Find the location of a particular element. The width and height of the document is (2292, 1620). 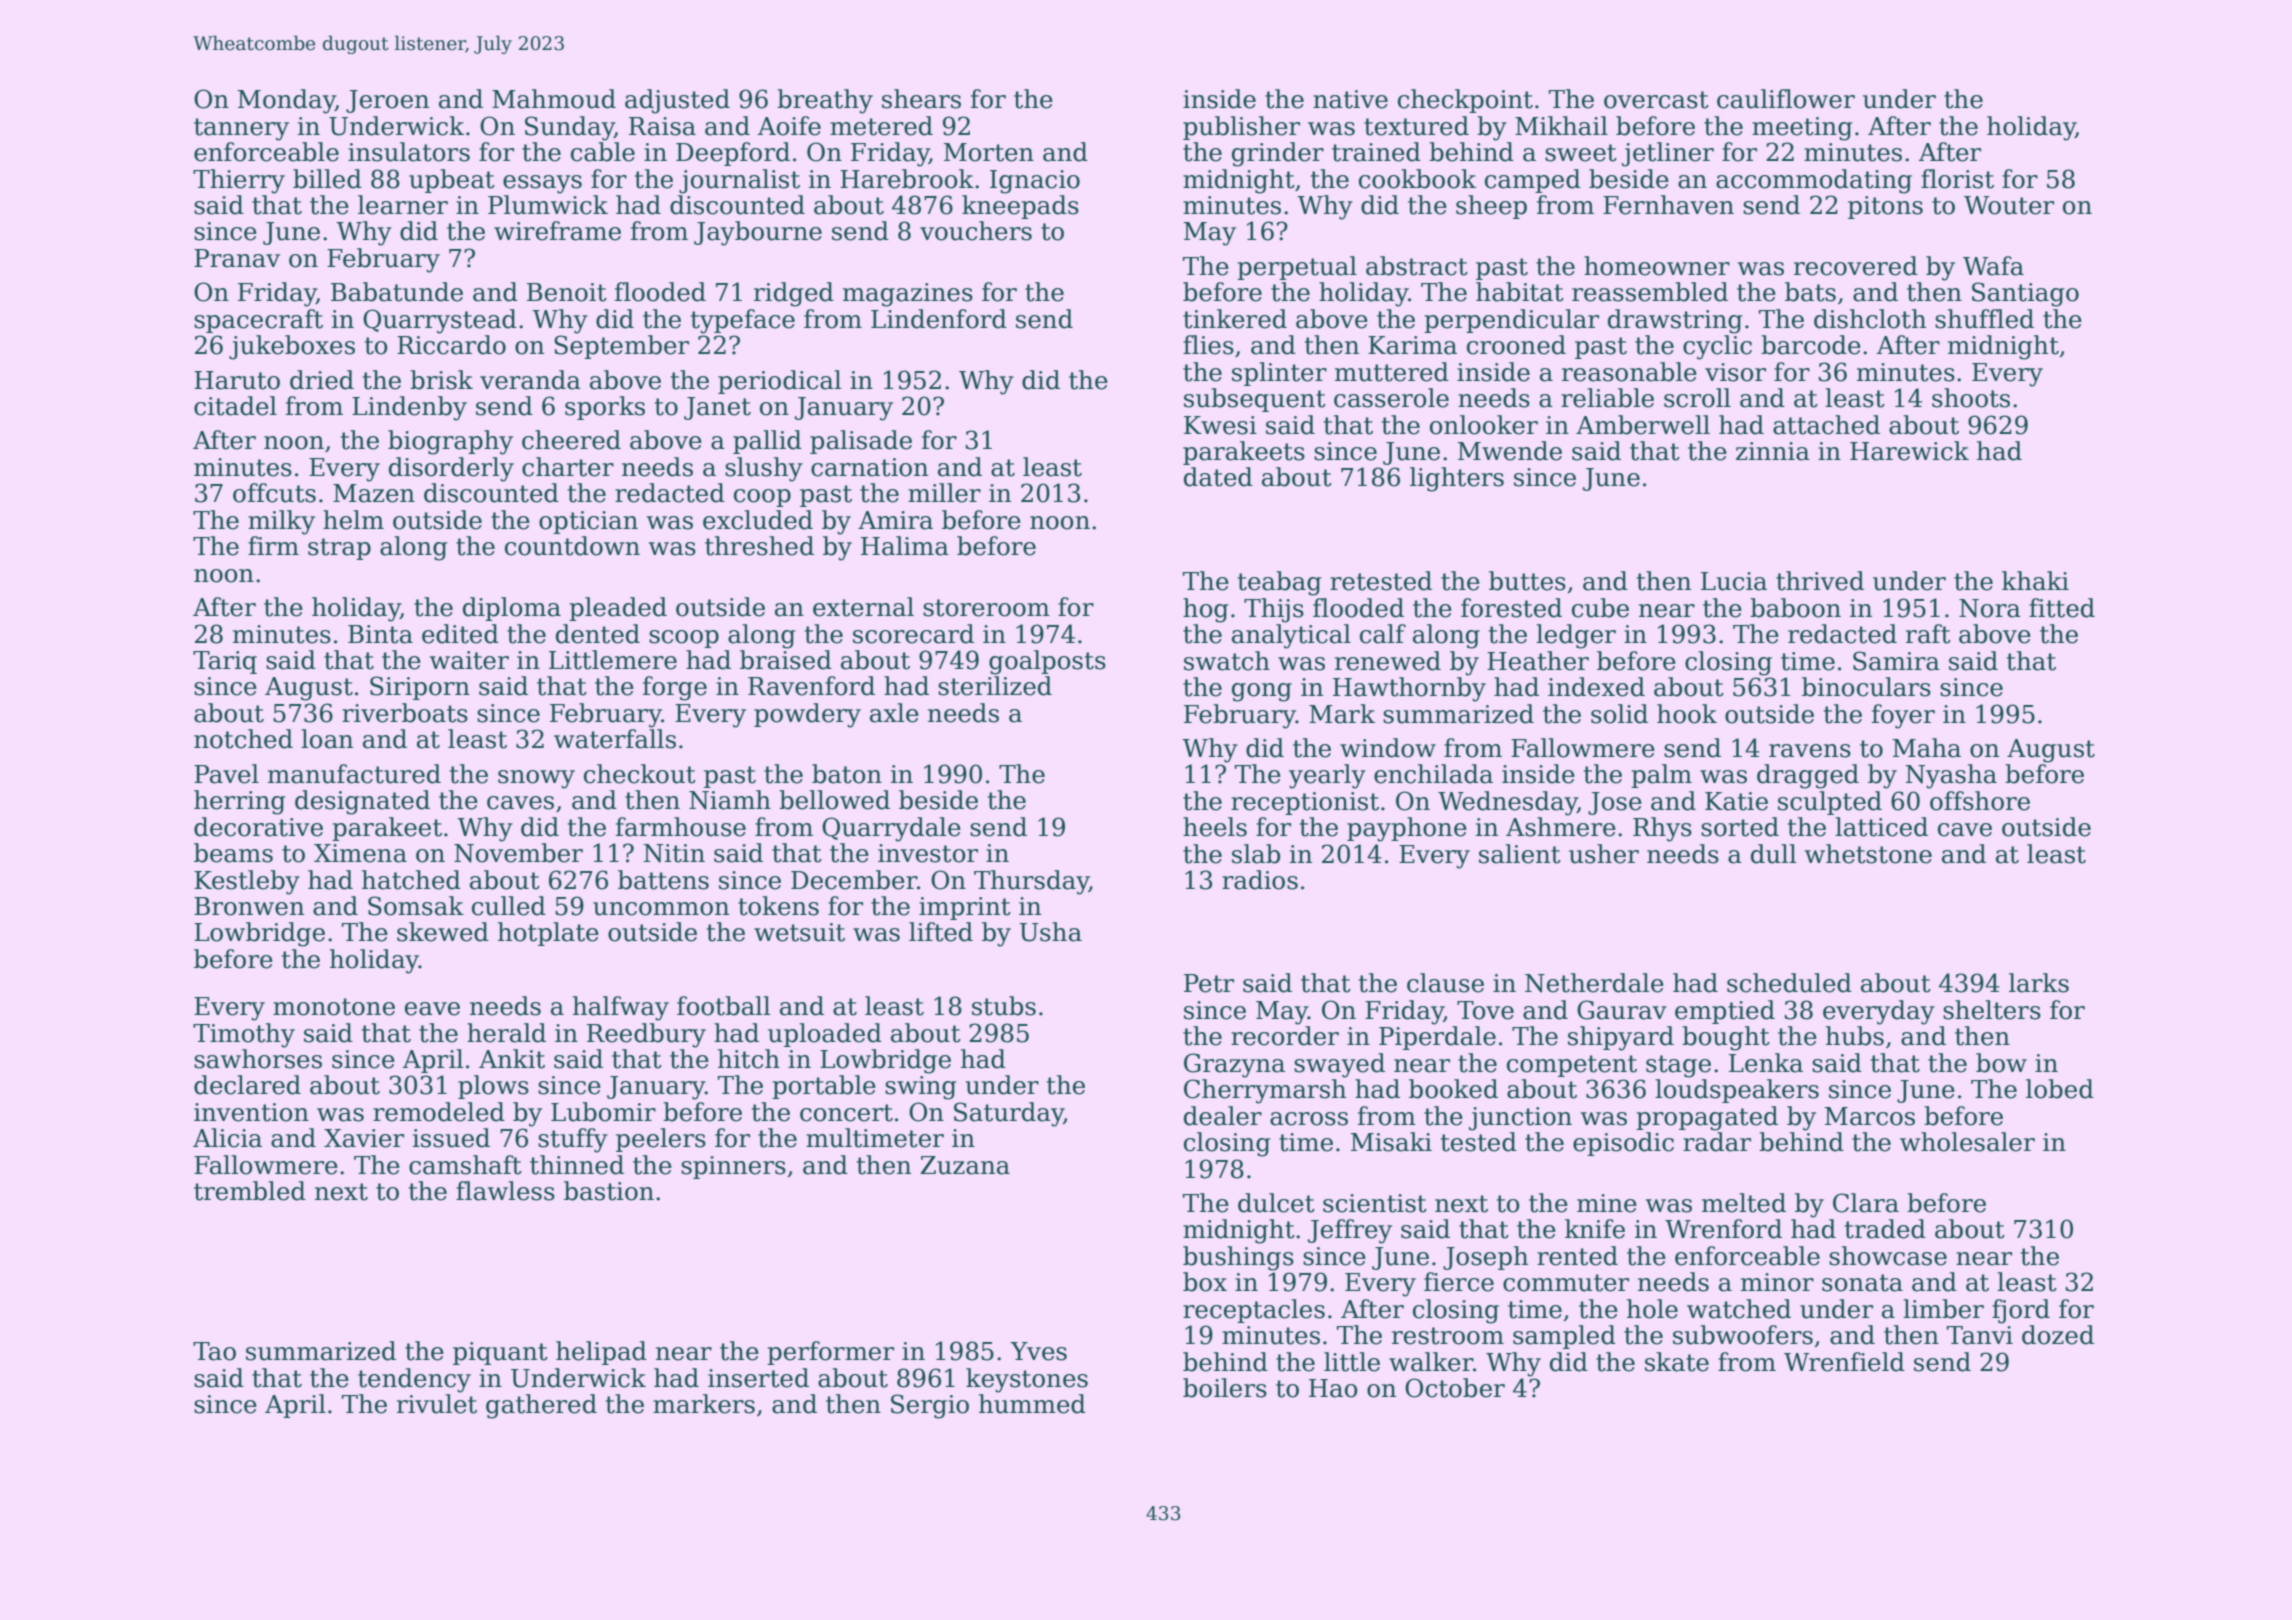

cauliflower is located at coordinates (1786, 99).
